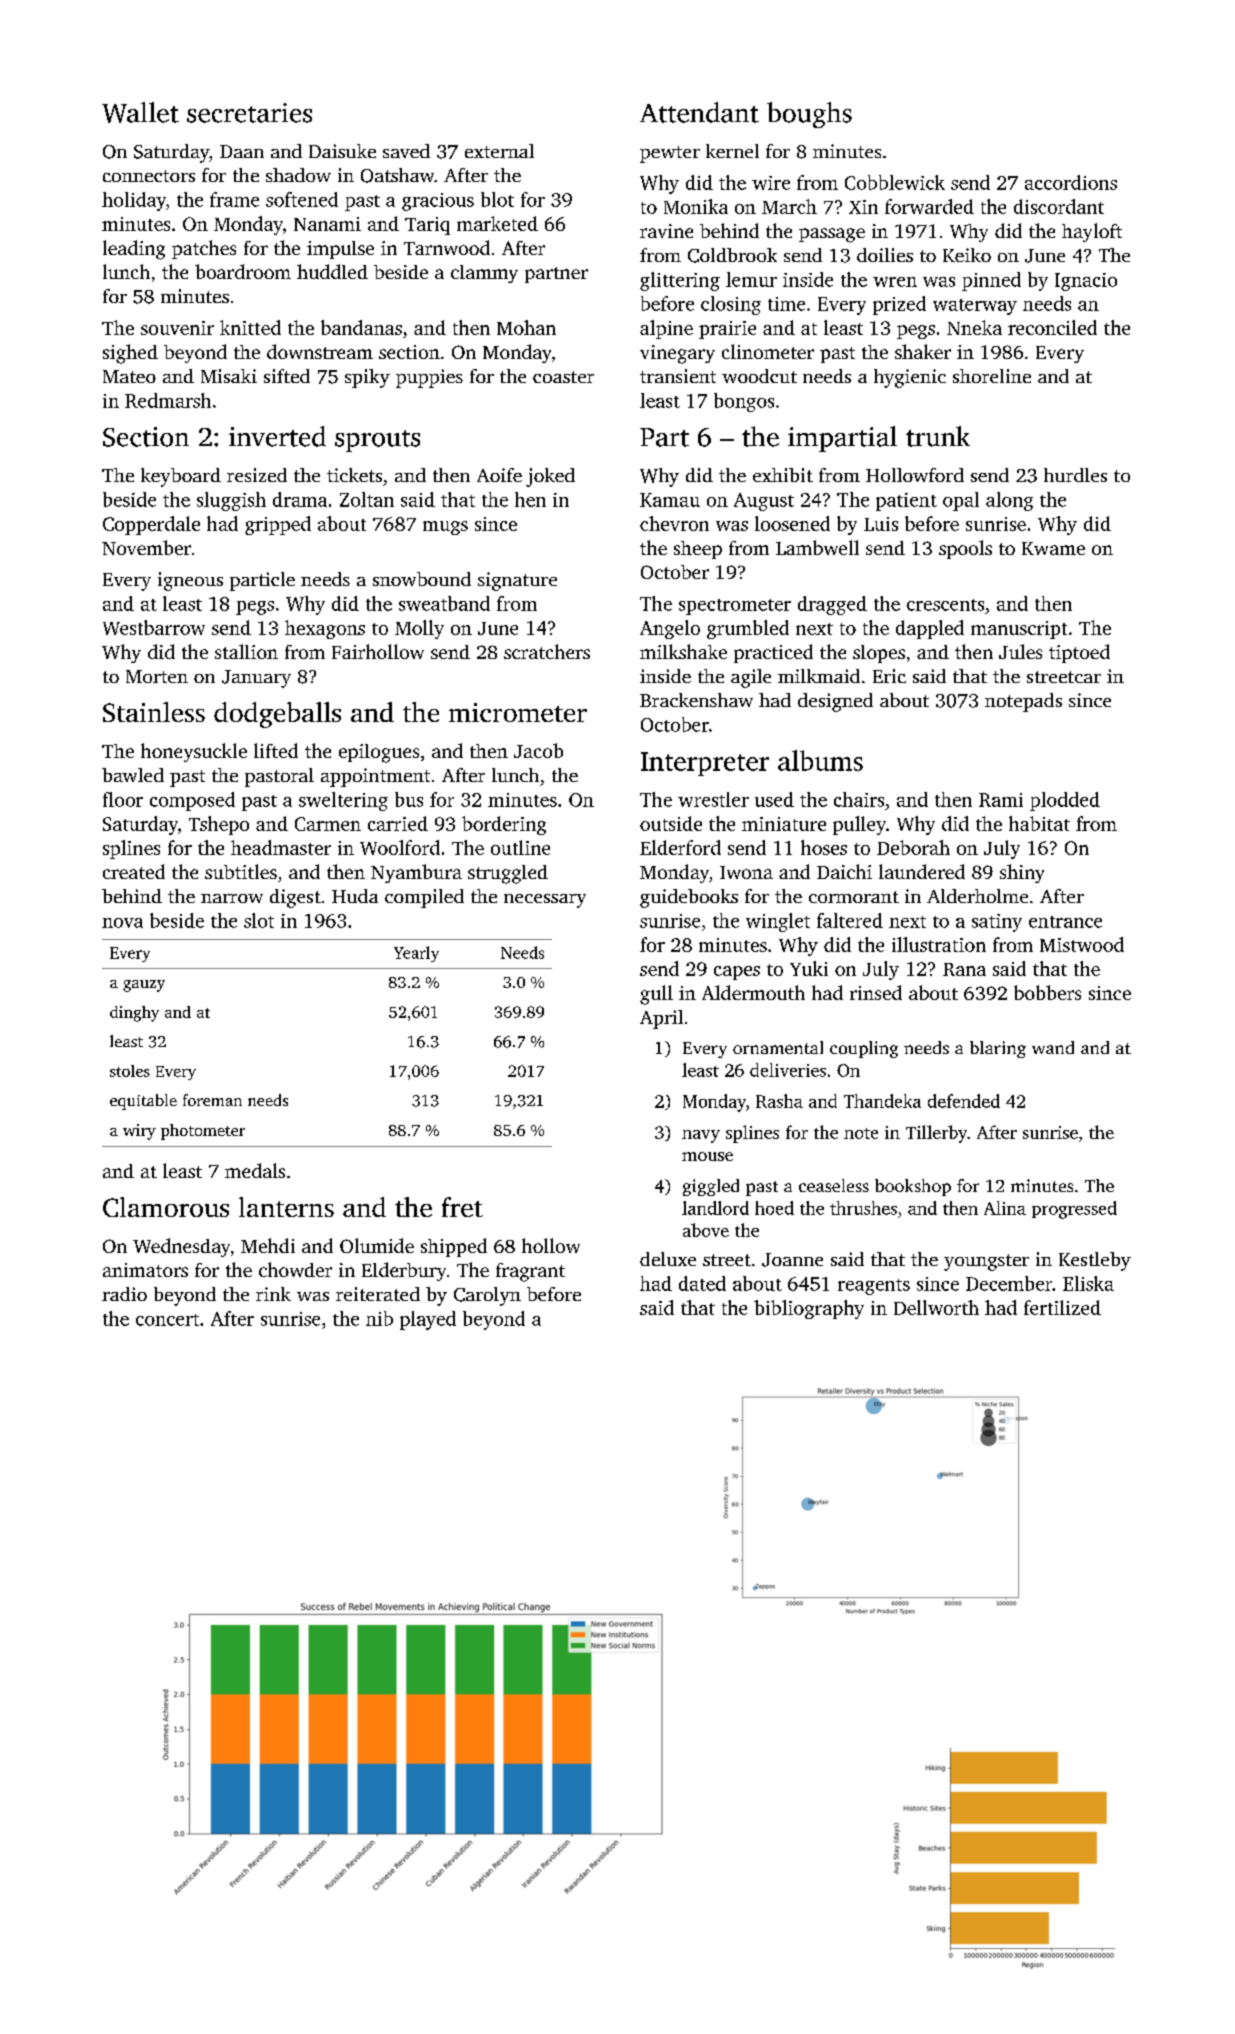 This screenshot has width=1235, height=2034. What do you see at coordinates (320, 351) in the screenshot?
I see `downstream` at bounding box center [320, 351].
